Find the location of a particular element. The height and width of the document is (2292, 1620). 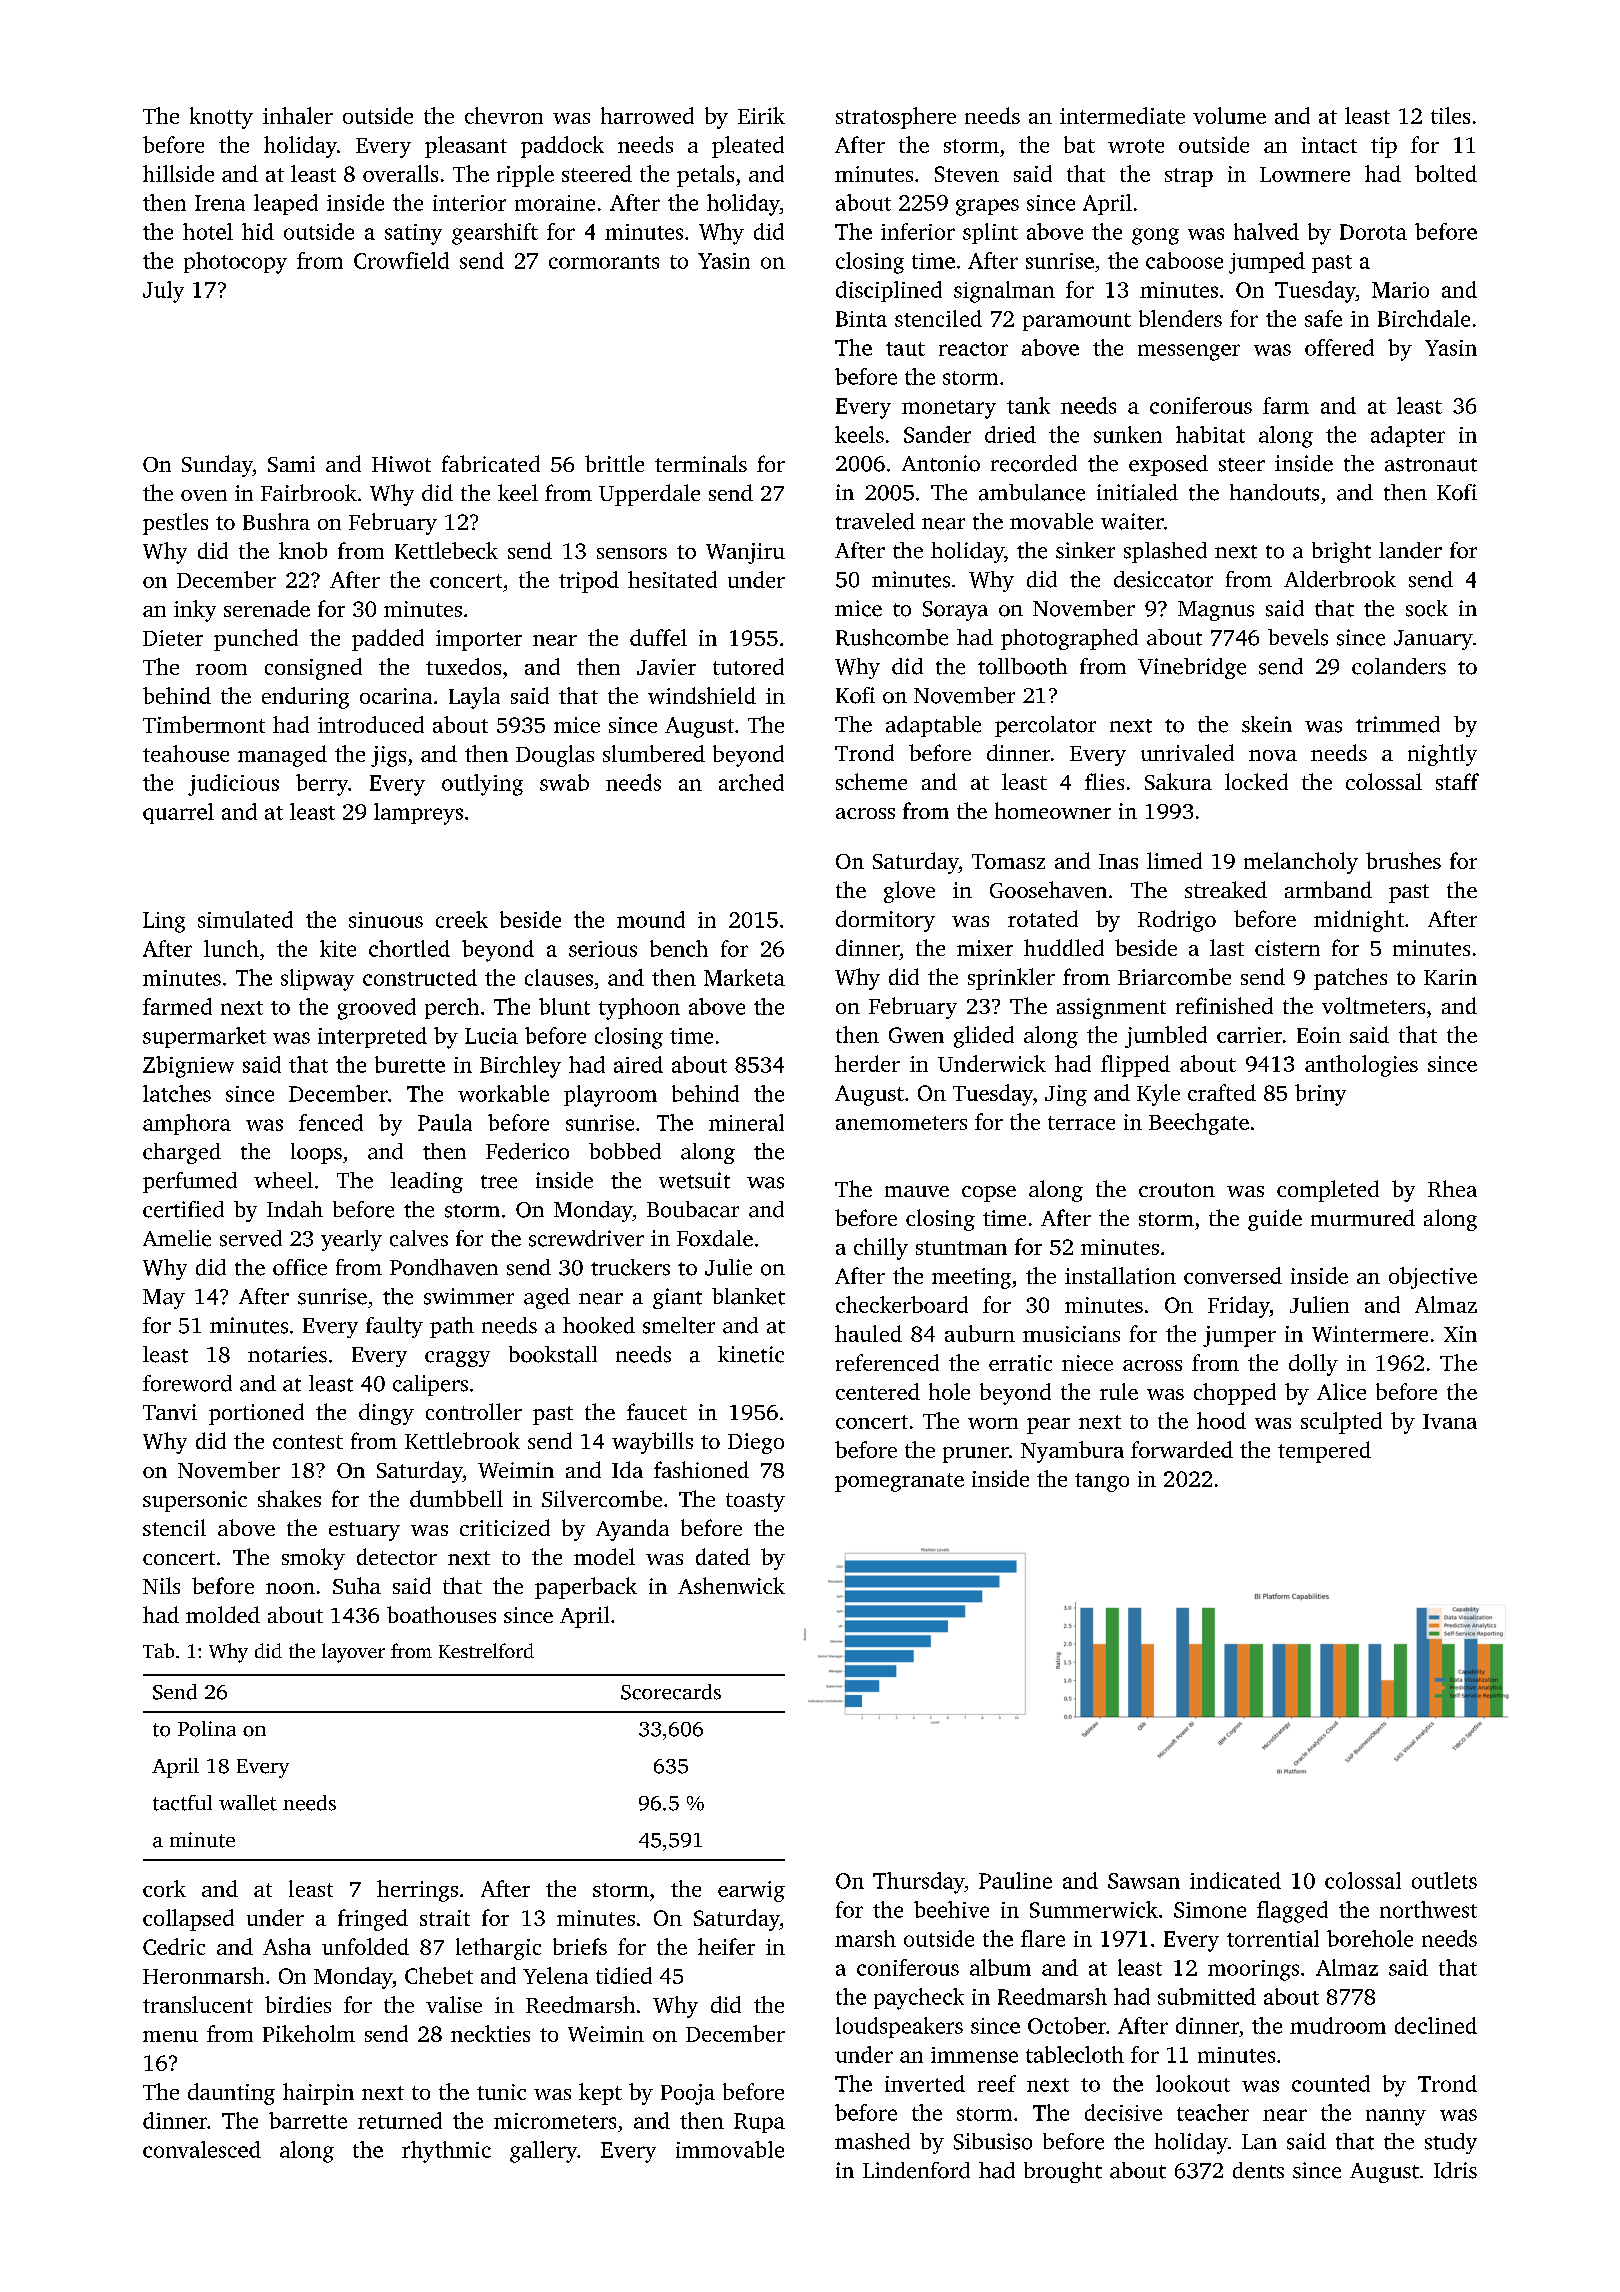

anthologies is located at coordinates (1361, 1066).
